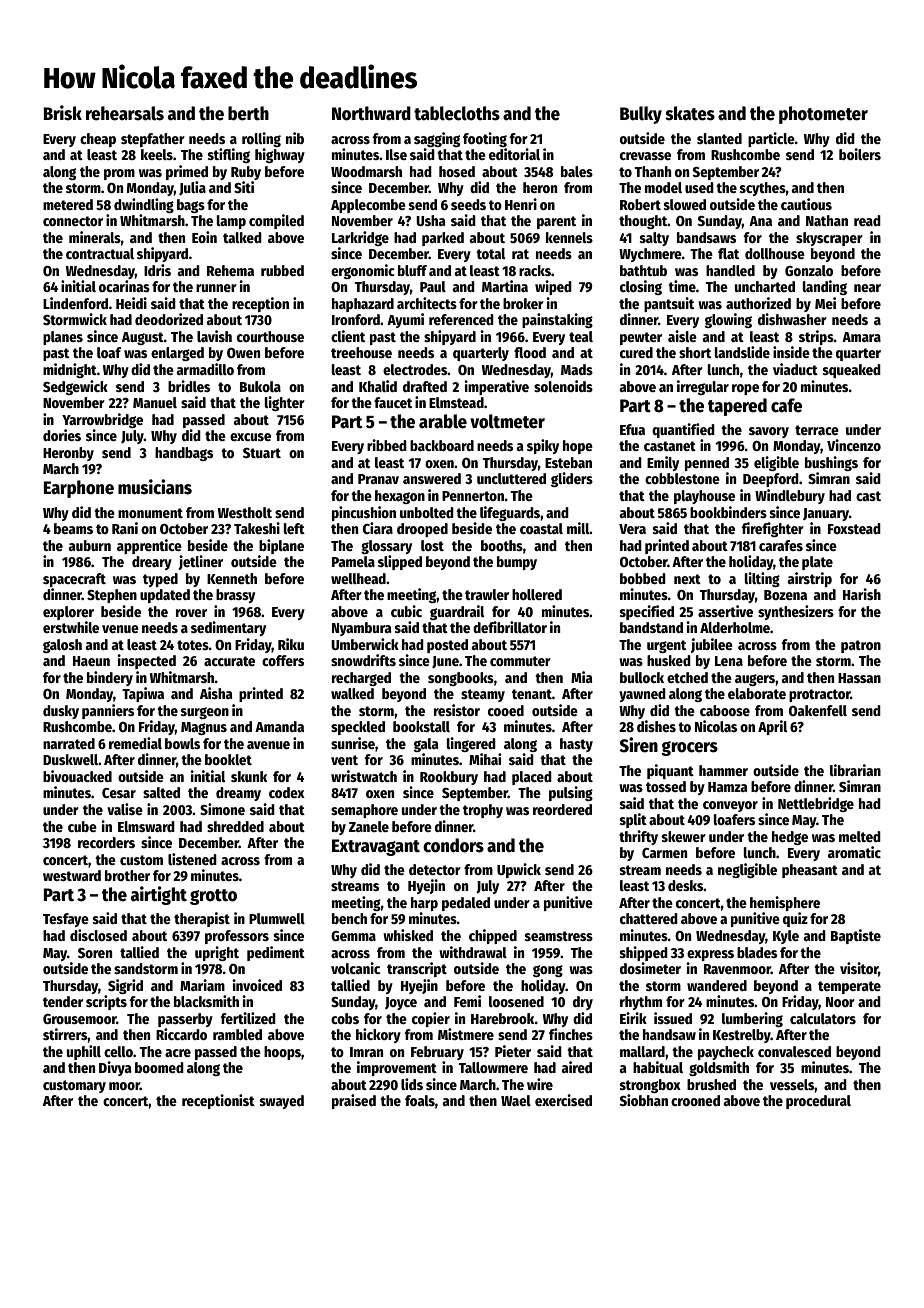  I want to click on Pieter, so click(513, 1051).
